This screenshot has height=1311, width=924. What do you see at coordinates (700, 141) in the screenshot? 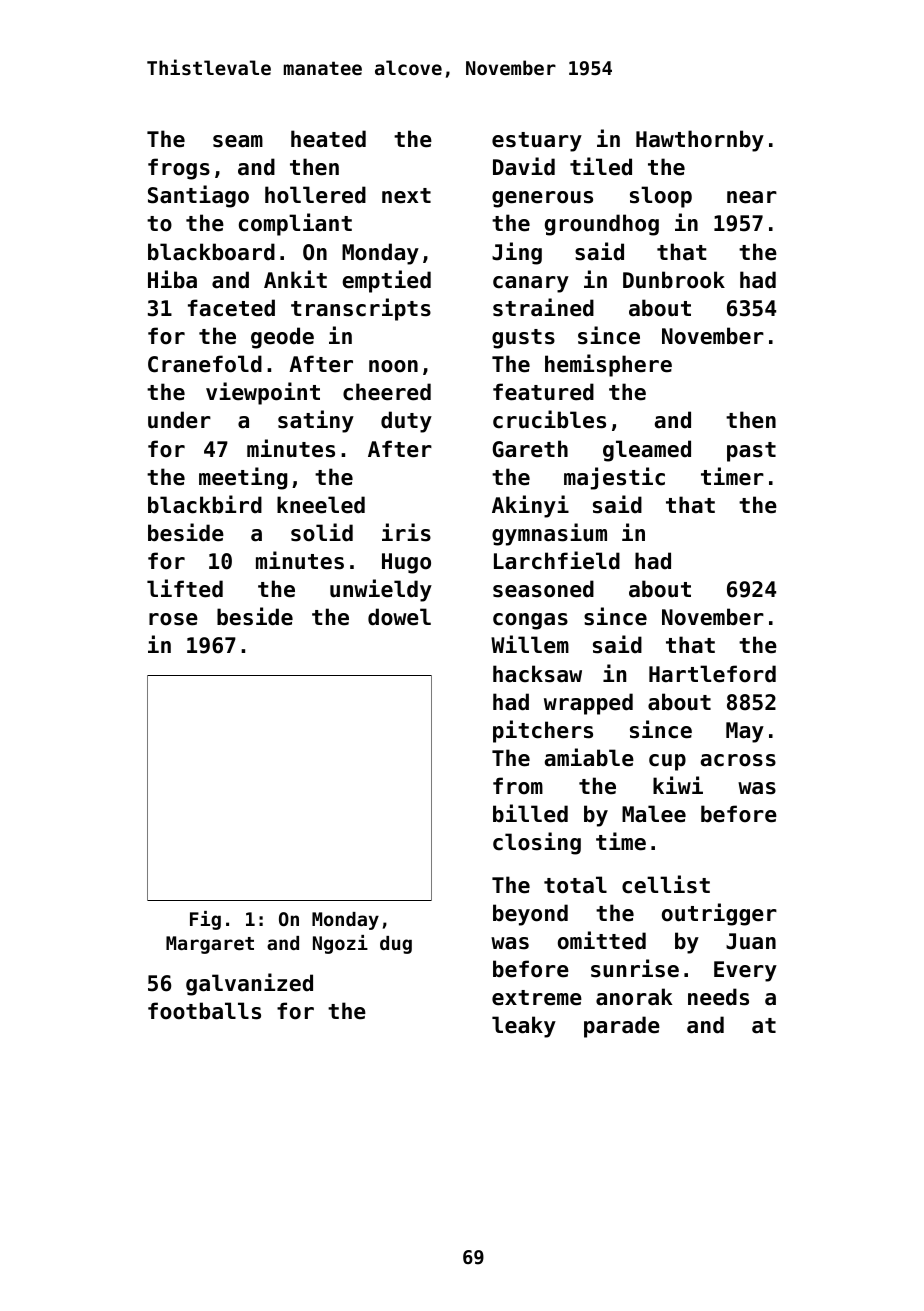
I see `Hawthornby` at bounding box center [700, 141].
